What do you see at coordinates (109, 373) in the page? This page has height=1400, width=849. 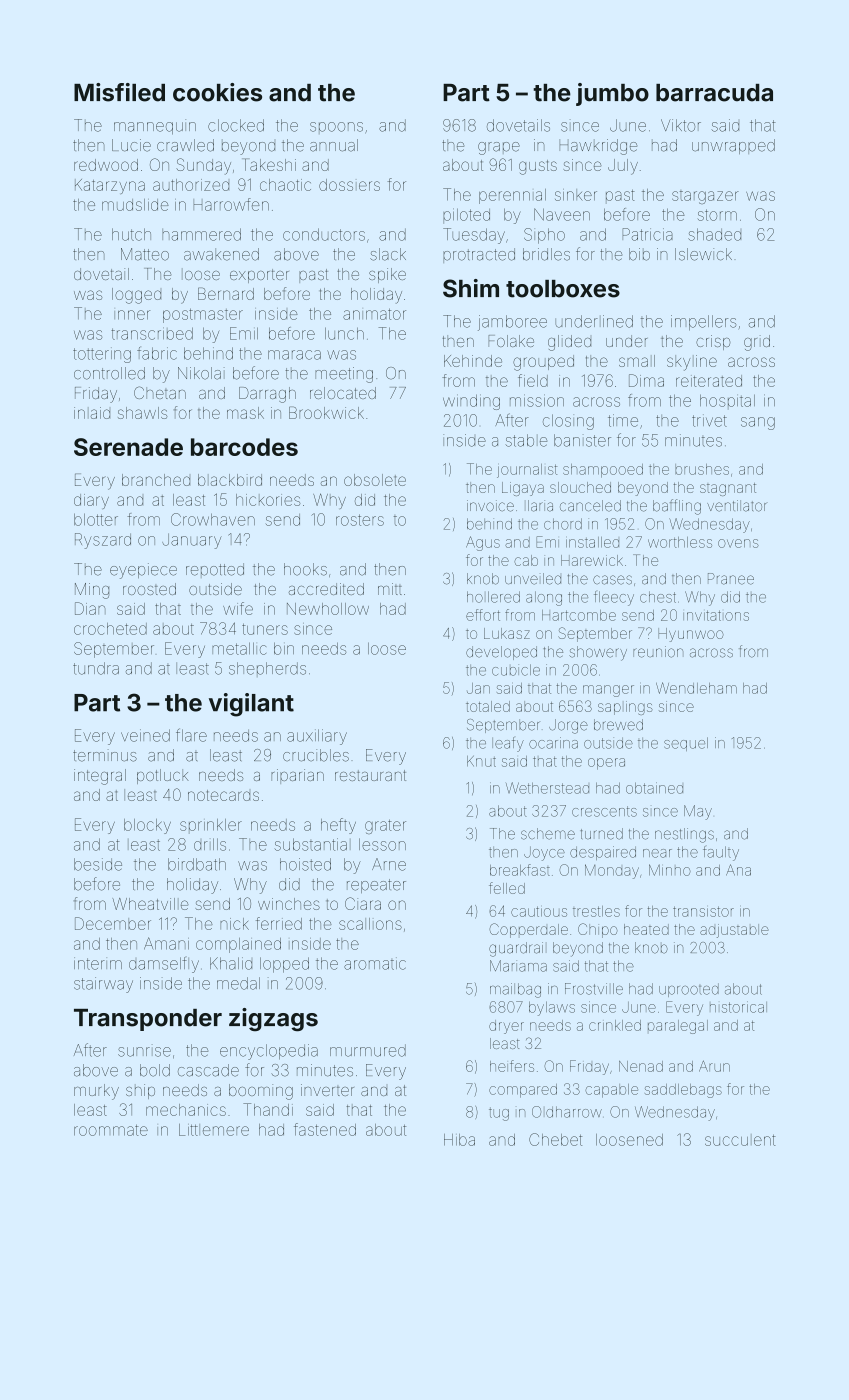 I see `controlled` at bounding box center [109, 373].
